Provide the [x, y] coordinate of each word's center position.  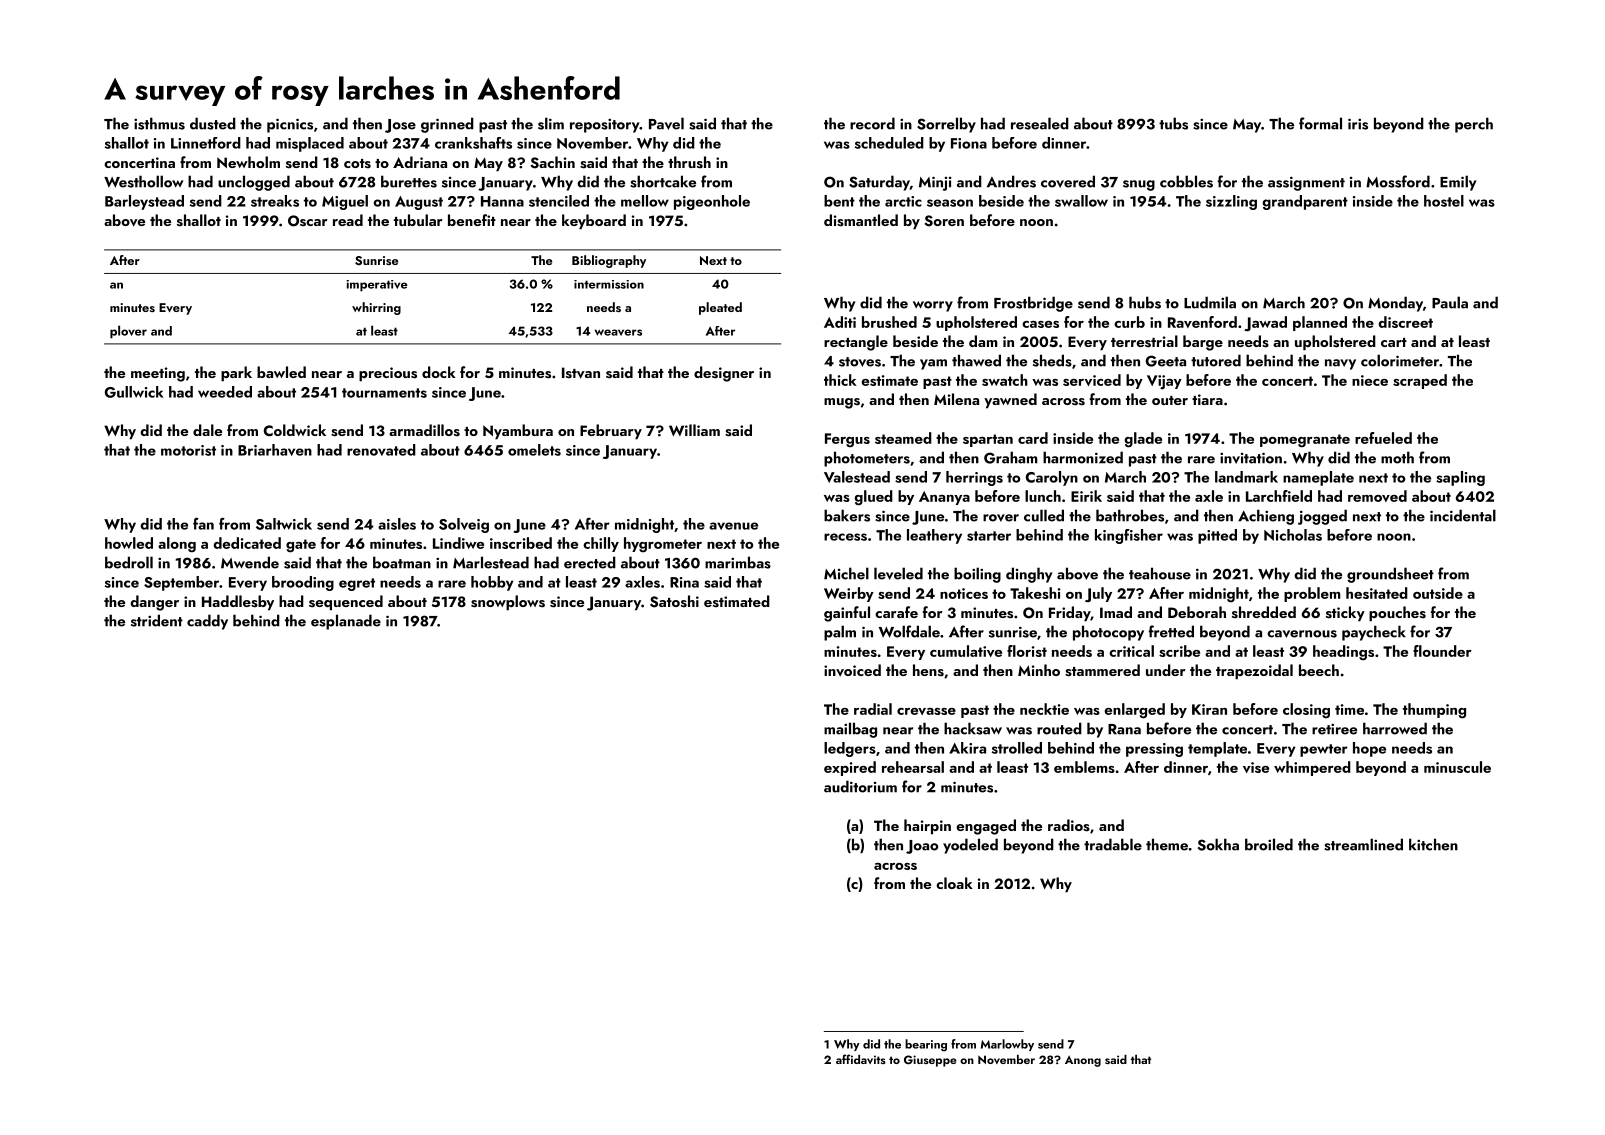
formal [1320, 123]
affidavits [861, 1059]
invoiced [852, 670]
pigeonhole [712, 202]
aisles [397, 524]
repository [605, 126]
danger [154, 603]
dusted [213, 123]
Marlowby [1007, 1045]
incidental [1463, 515]
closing [1306, 711]
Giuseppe [930, 1061]
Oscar [308, 221]
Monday [1395, 304]
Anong [1083, 1061]
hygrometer [663, 545]
